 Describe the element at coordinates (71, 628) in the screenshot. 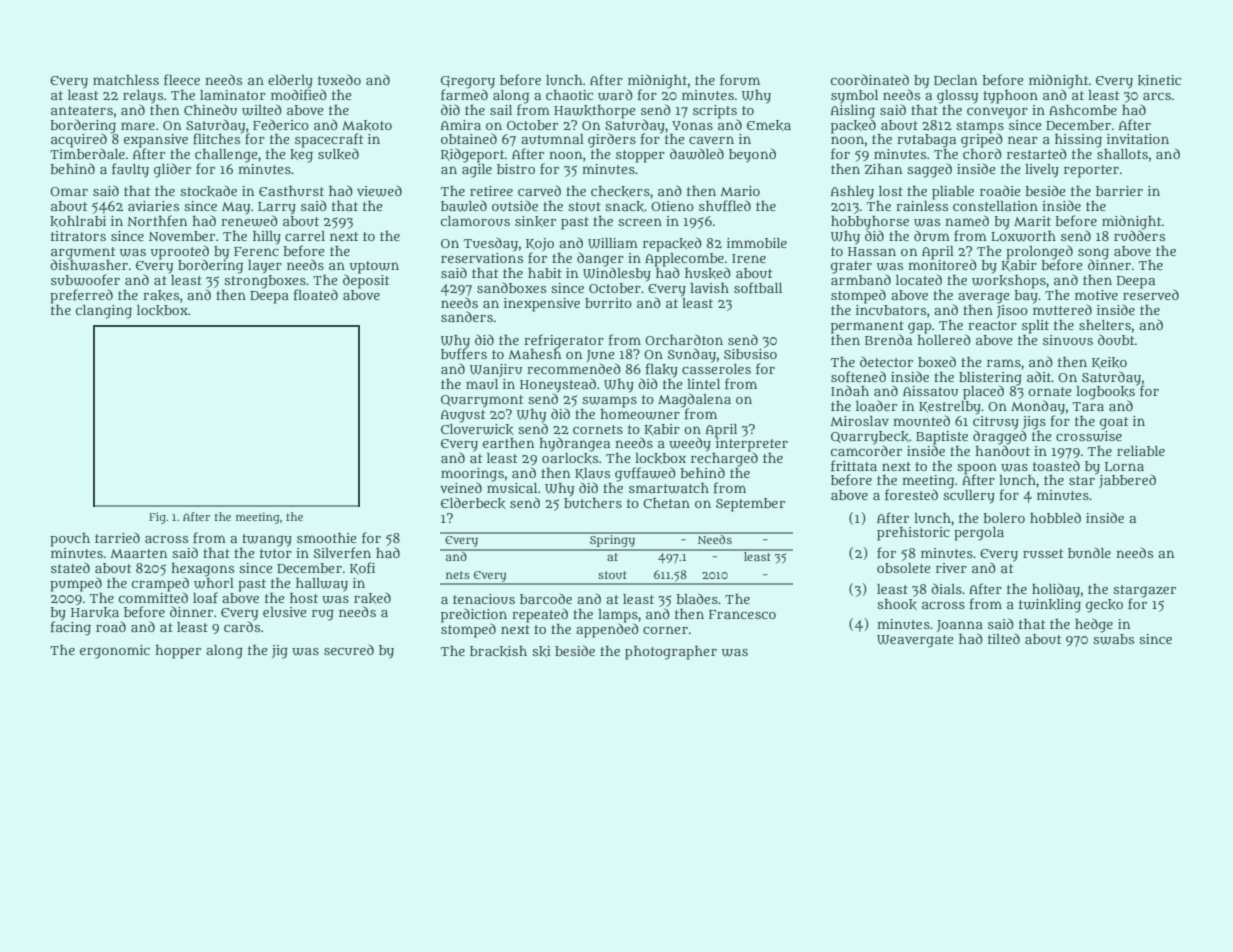

I see `facing` at that location.
